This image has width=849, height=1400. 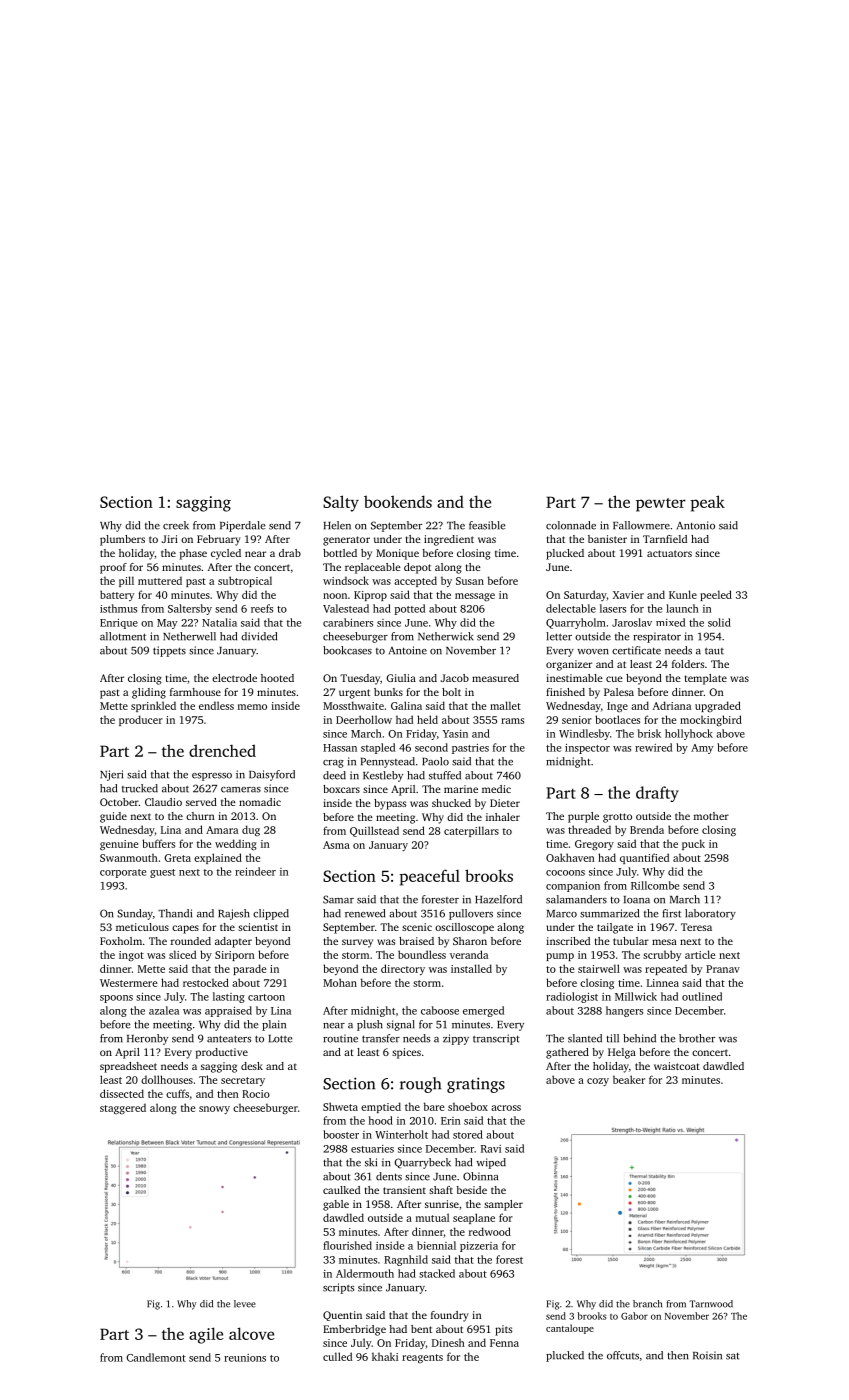 I want to click on pewter, so click(x=661, y=505).
